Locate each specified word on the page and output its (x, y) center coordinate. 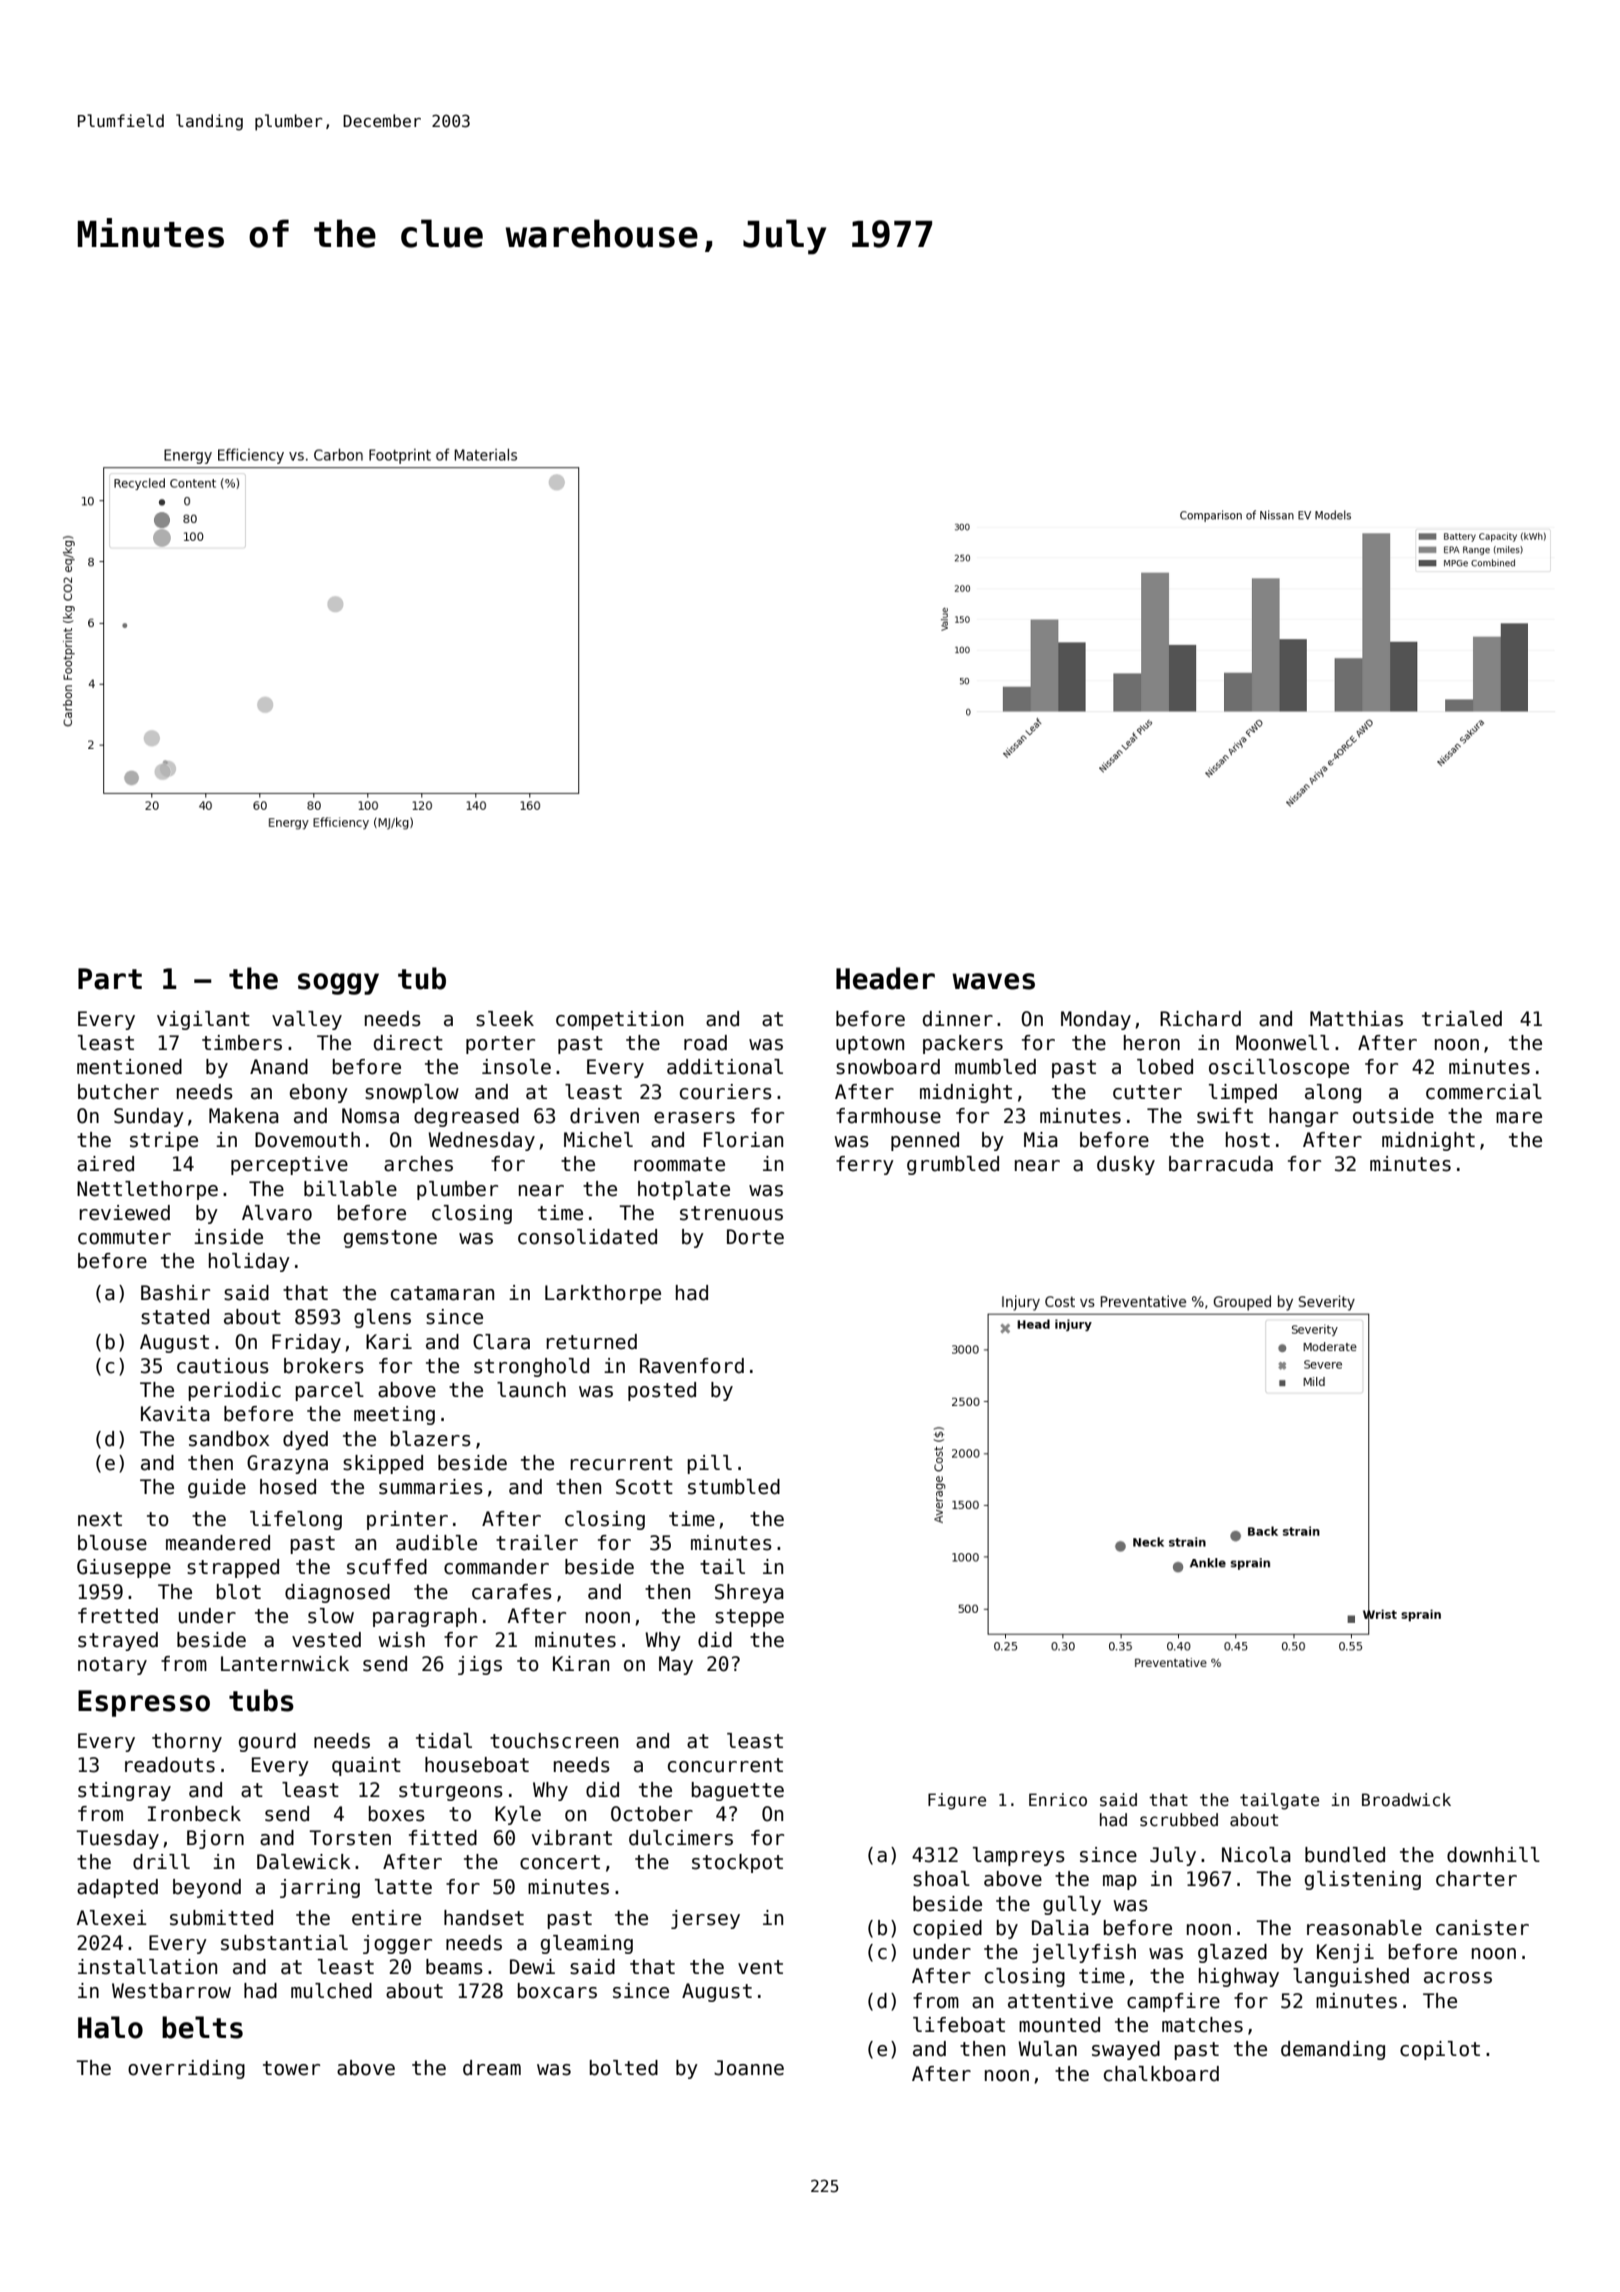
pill (709, 1464)
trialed (1462, 1019)
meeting (394, 1415)
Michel (598, 1140)
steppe (749, 1618)
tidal (444, 1741)
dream (492, 2068)
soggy (338, 984)
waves (993, 981)
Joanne (749, 2068)
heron (1152, 1043)
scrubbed (1179, 1820)
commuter (124, 1237)
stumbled (734, 1487)
